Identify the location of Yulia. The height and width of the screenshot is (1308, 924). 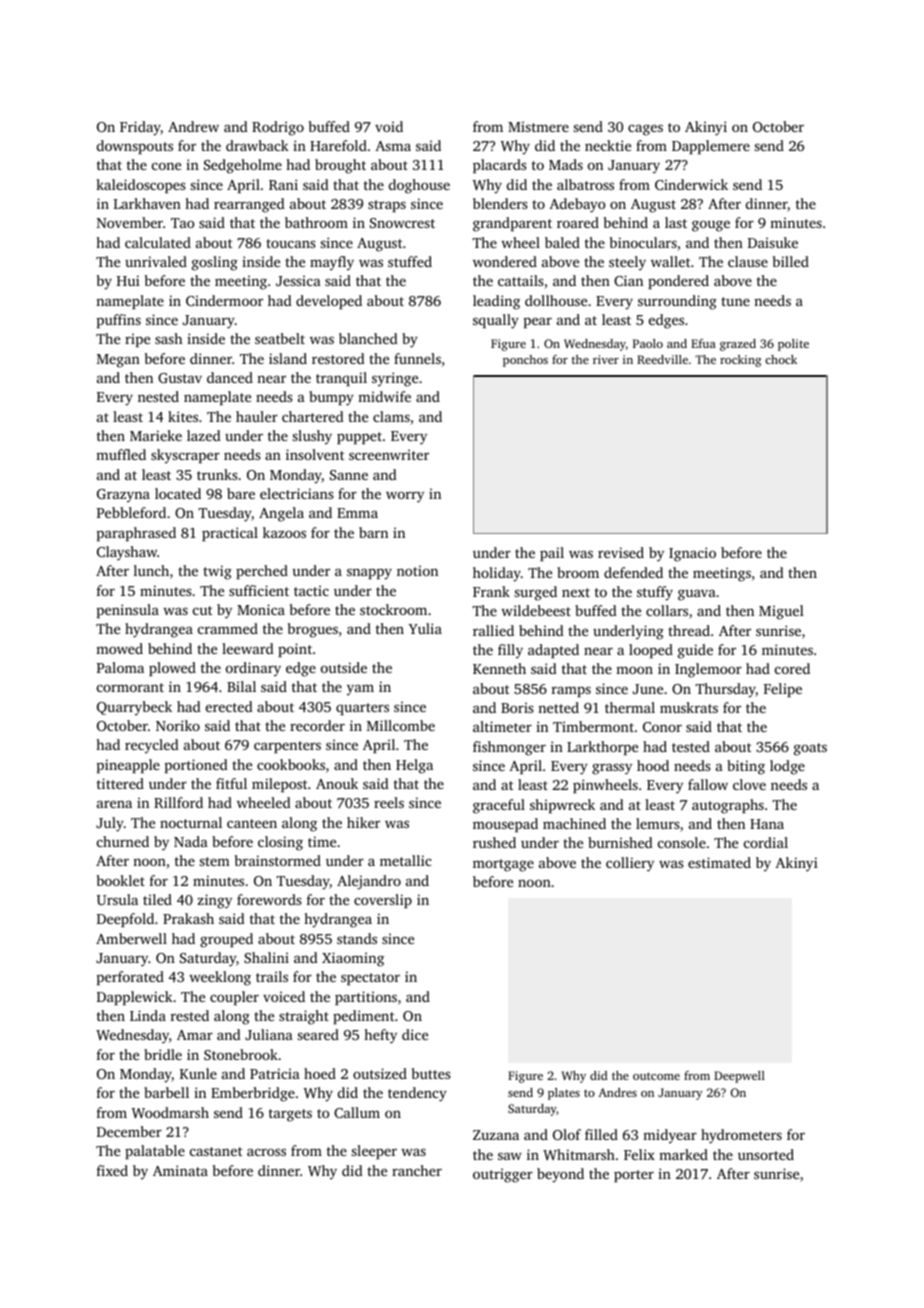
(425, 628).
